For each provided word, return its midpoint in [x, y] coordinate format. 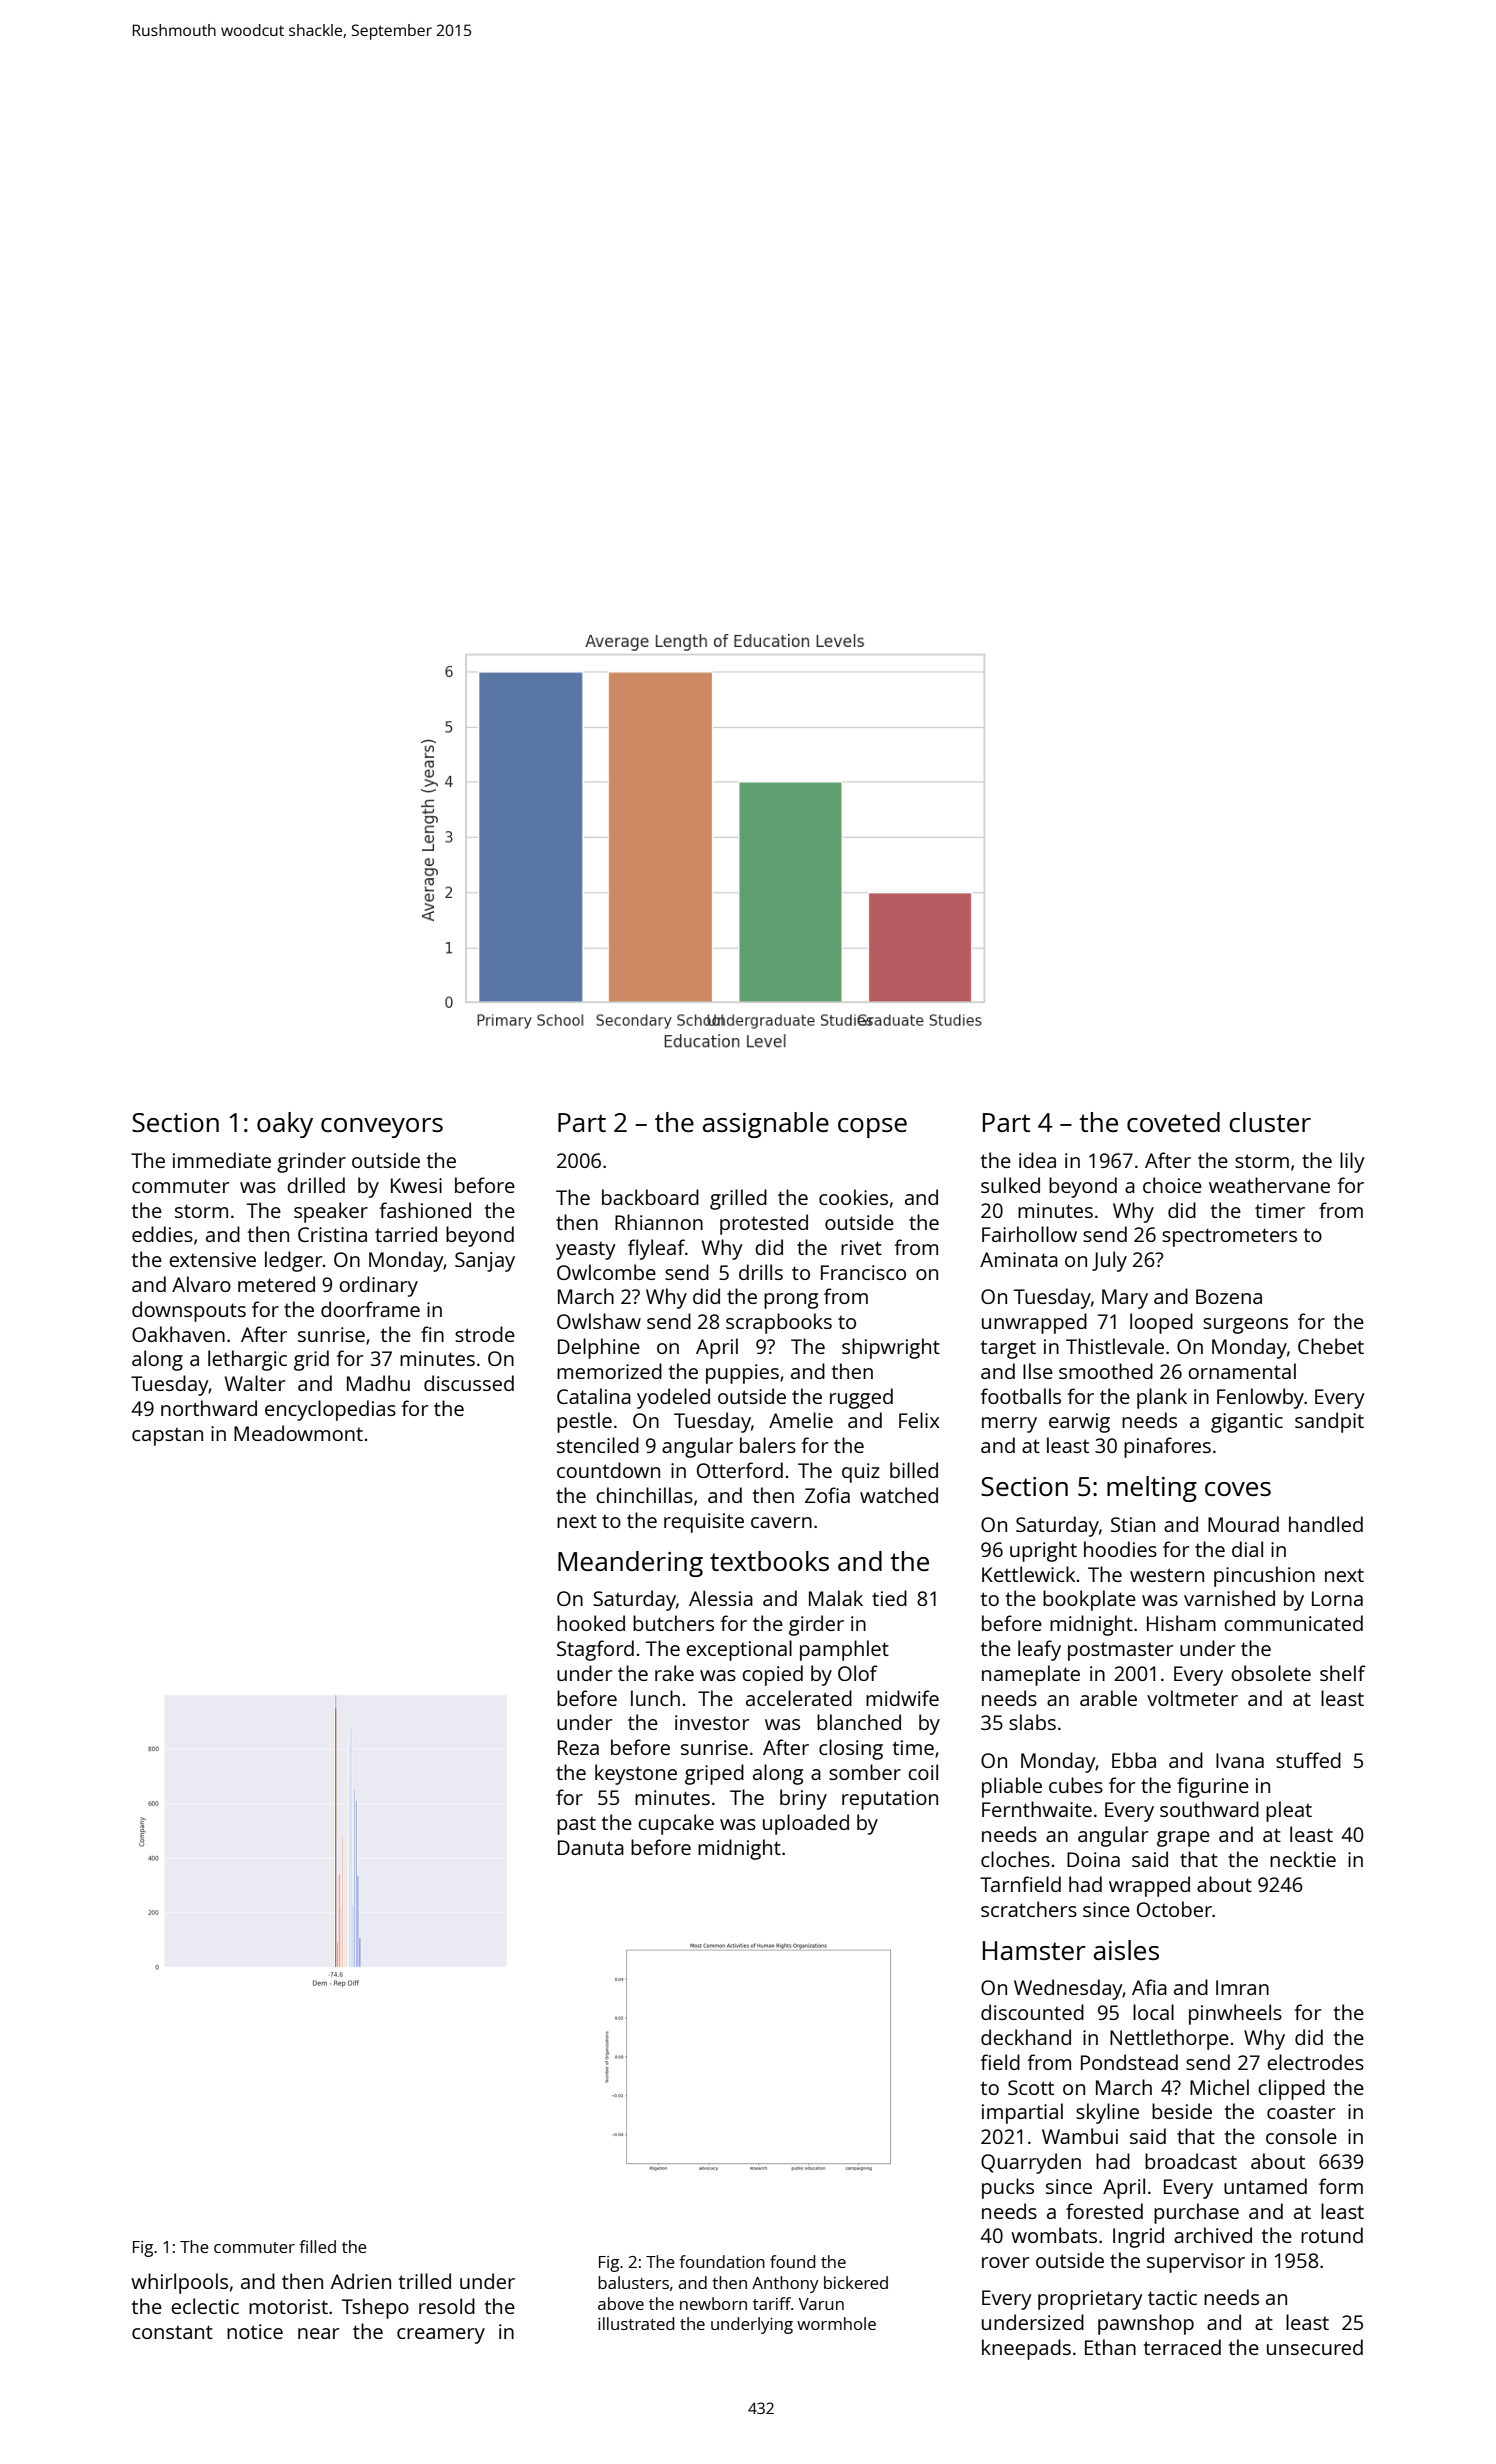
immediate [222, 1160]
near [318, 2333]
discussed [469, 1383]
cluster [1270, 1122]
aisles [1126, 1950]
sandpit [1329, 1422]
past [576, 1826]
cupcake [676, 1824]
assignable [766, 1125]
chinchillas [644, 1495]
